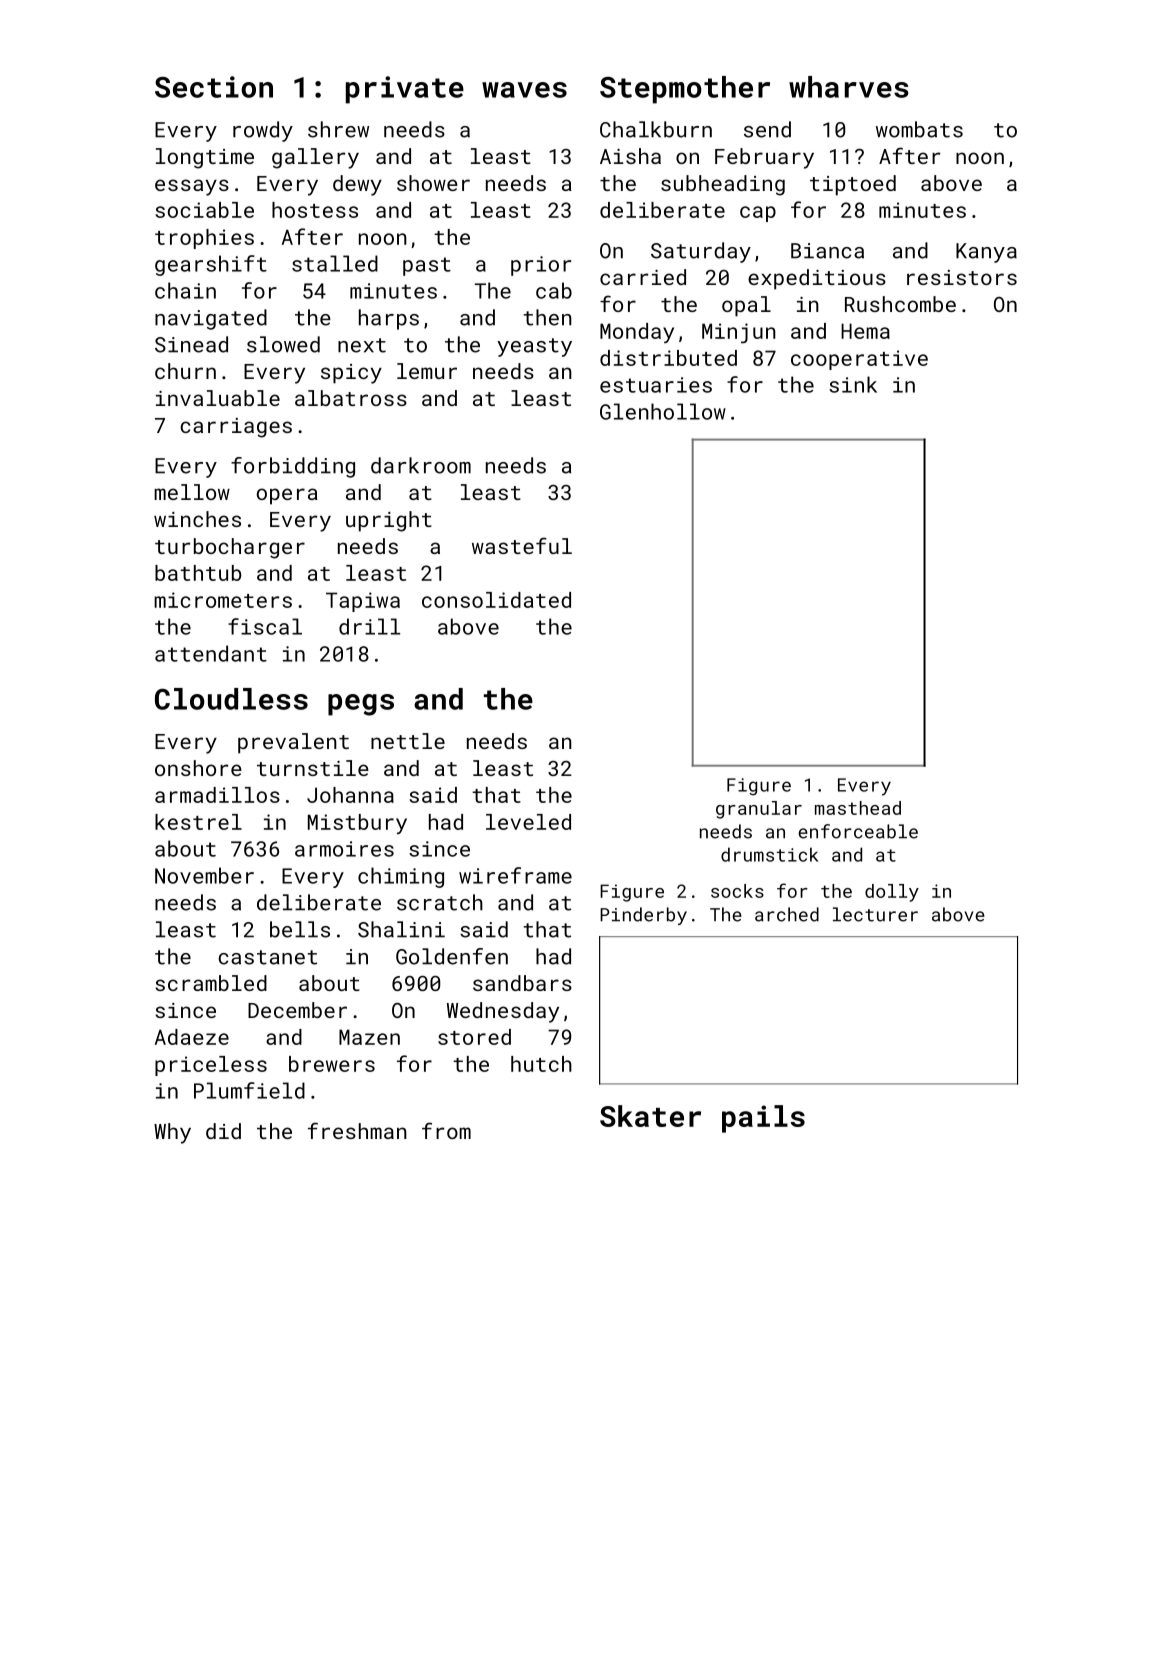  What do you see at coordinates (172, 1133) in the screenshot?
I see `Why` at bounding box center [172, 1133].
